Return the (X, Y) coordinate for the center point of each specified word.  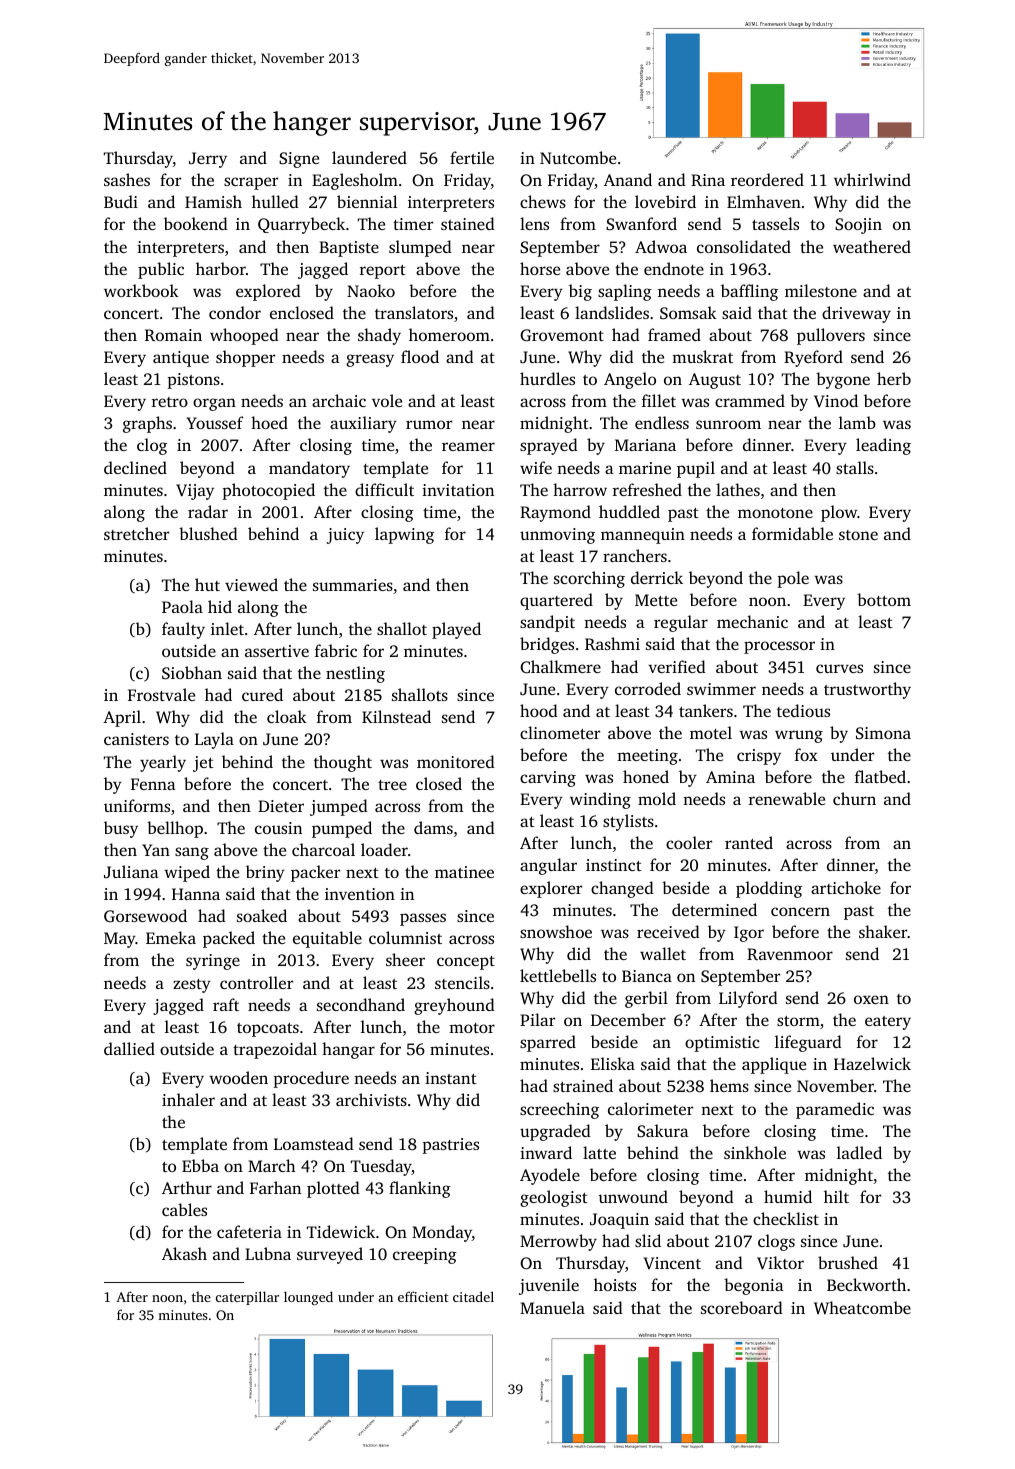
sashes (127, 179)
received (668, 931)
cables (184, 1209)
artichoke (846, 887)
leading (883, 446)
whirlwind (872, 179)
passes (423, 919)
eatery (888, 1023)
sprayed (549, 446)
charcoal (323, 849)
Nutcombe (578, 157)
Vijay (195, 492)
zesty (192, 986)
